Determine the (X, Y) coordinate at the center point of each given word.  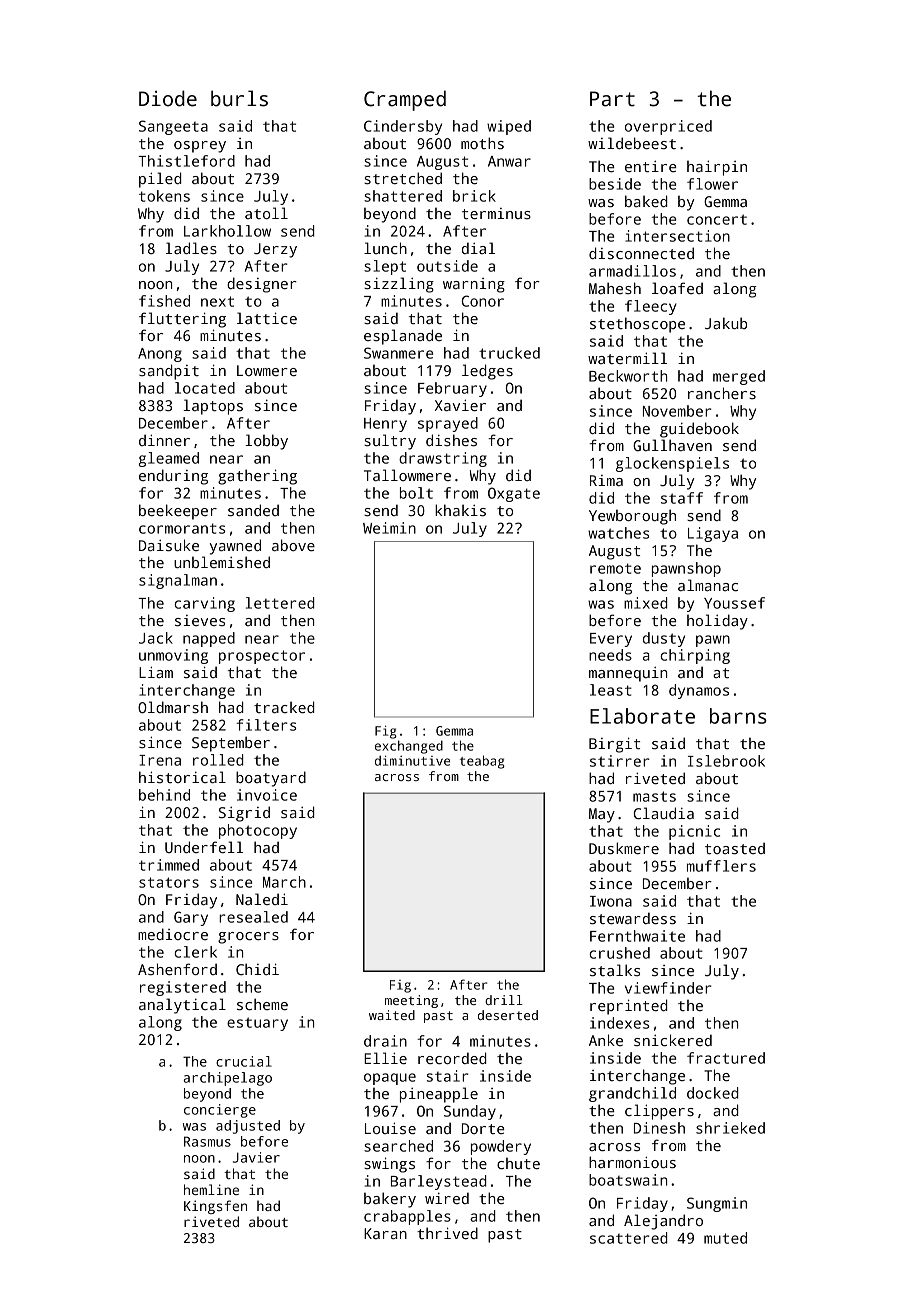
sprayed (448, 424)
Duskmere (624, 848)
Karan (385, 1233)
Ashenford (177, 969)
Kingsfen (215, 1207)
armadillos (632, 271)
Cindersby (403, 127)
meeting (411, 1001)
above (293, 545)
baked (646, 201)
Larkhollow (227, 231)
